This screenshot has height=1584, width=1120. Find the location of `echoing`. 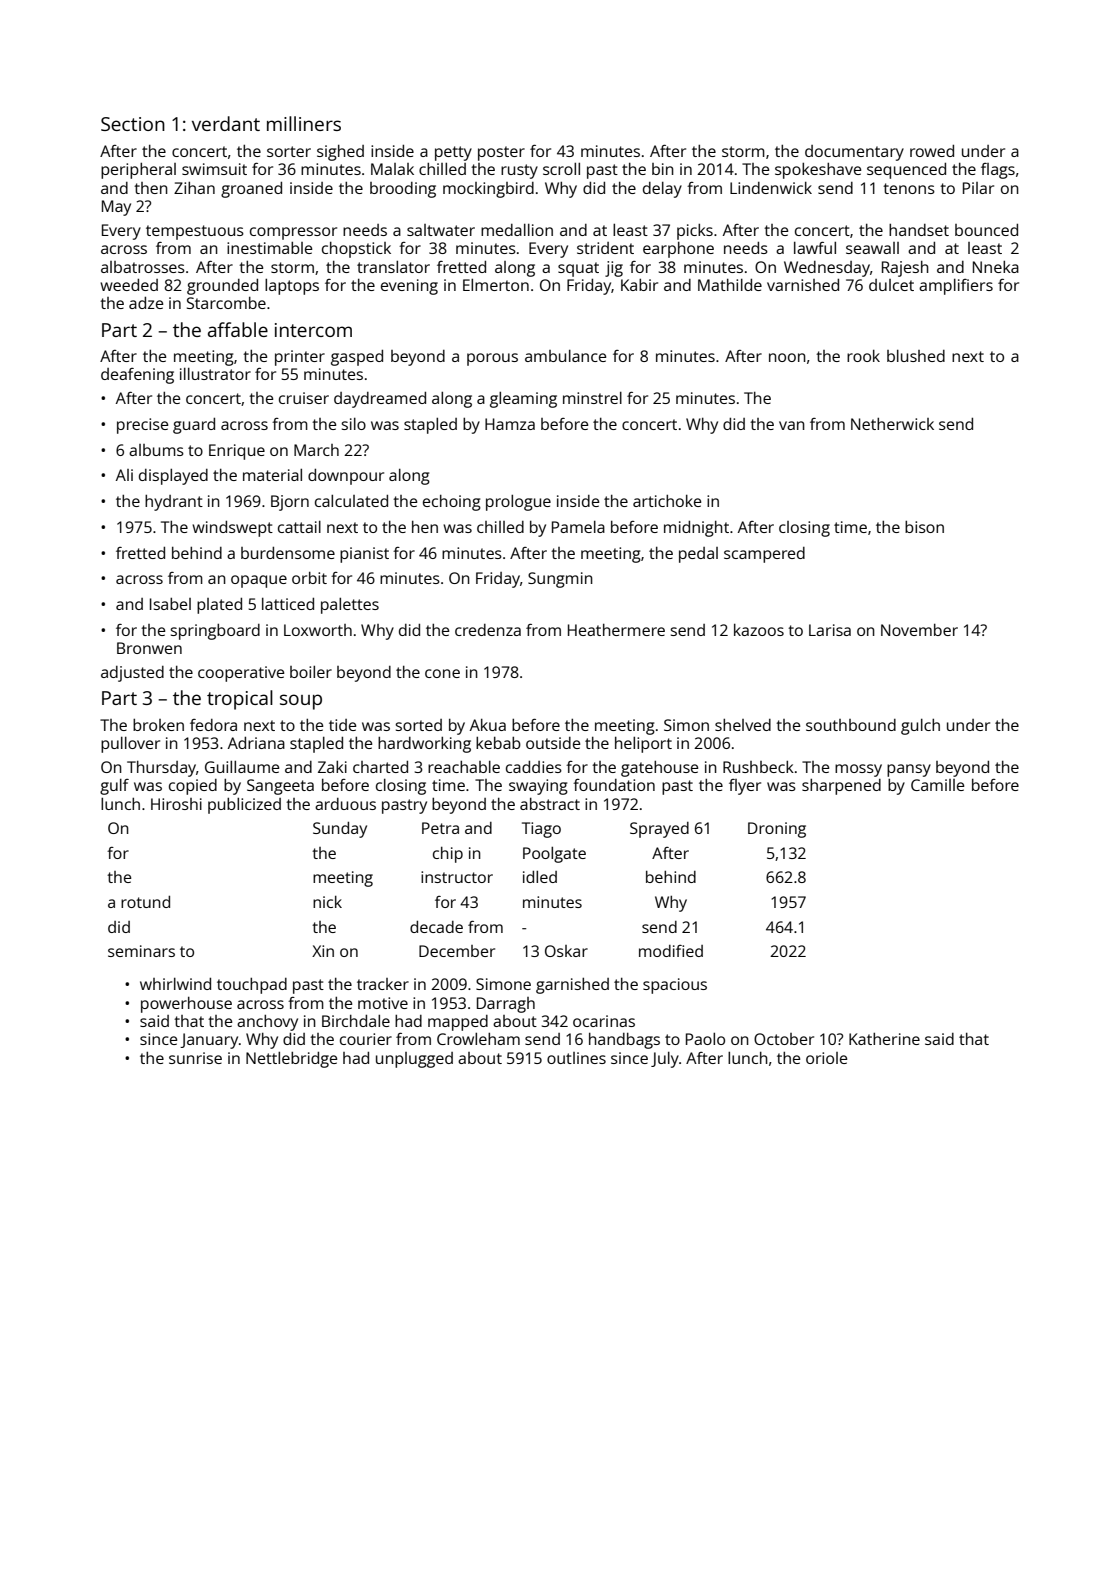

echoing is located at coordinates (452, 503).
